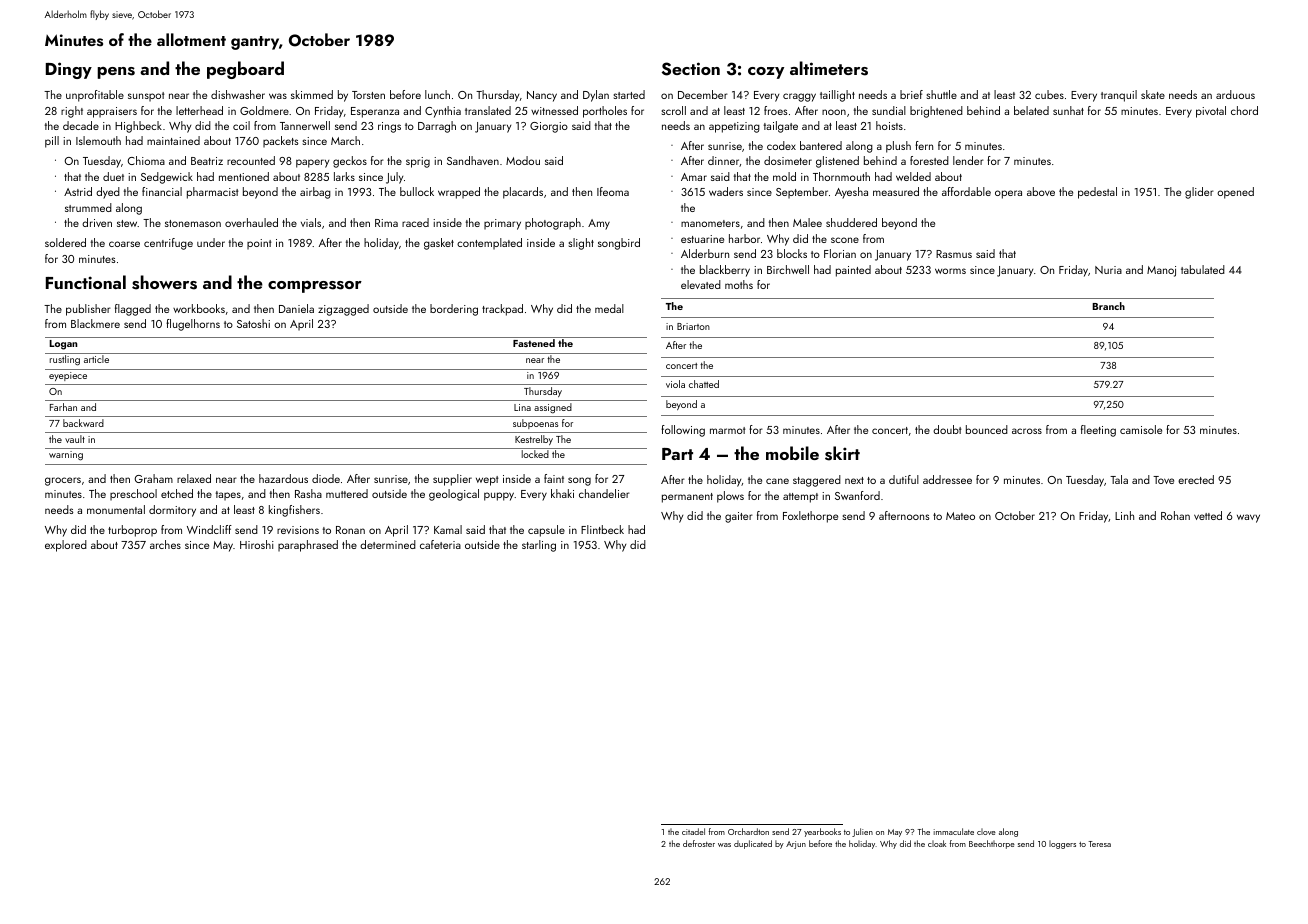 Image resolution: width=1308 pixels, height=924 pixels. What do you see at coordinates (796, 845) in the page?
I see `Arjun` at bounding box center [796, 845].
